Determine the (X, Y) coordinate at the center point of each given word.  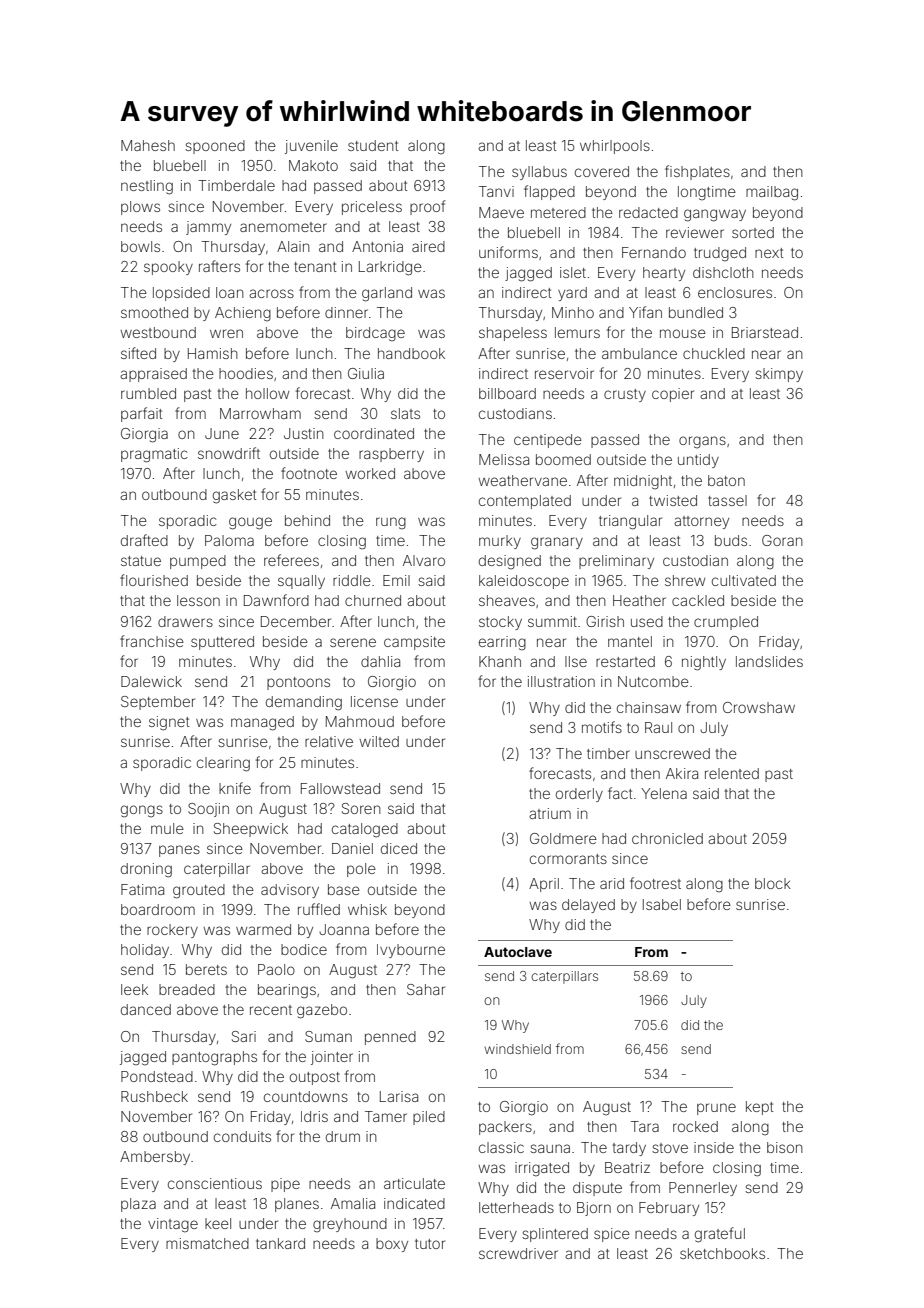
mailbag (772, 193)
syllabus (539, 173)
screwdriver (518, 1253)
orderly (579, 795)
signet (169, 723)
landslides (769, 661)
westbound (158, 332)
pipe (285, 1185)
